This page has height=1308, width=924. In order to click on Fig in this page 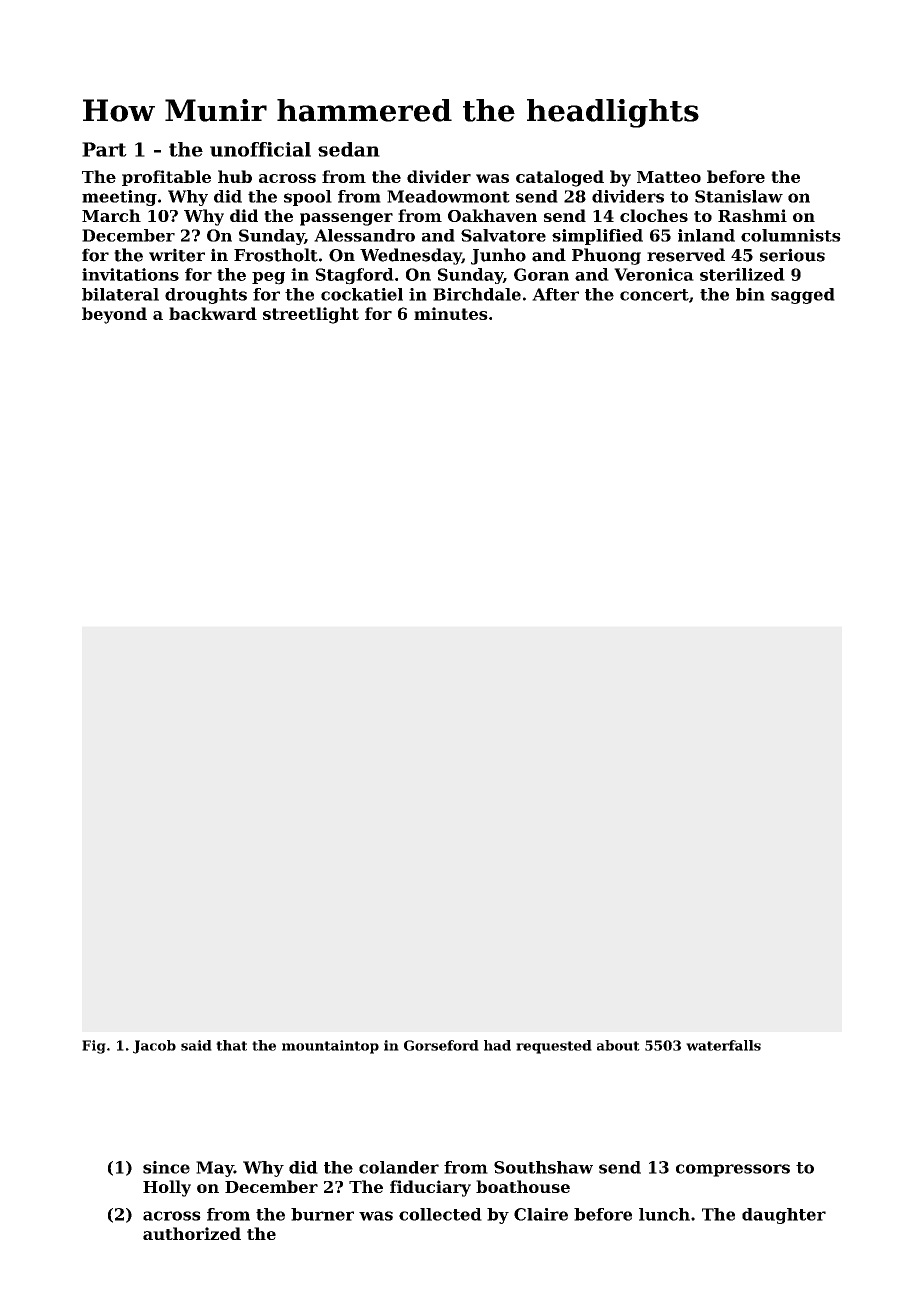, I will do `click(94, 1047)`.
